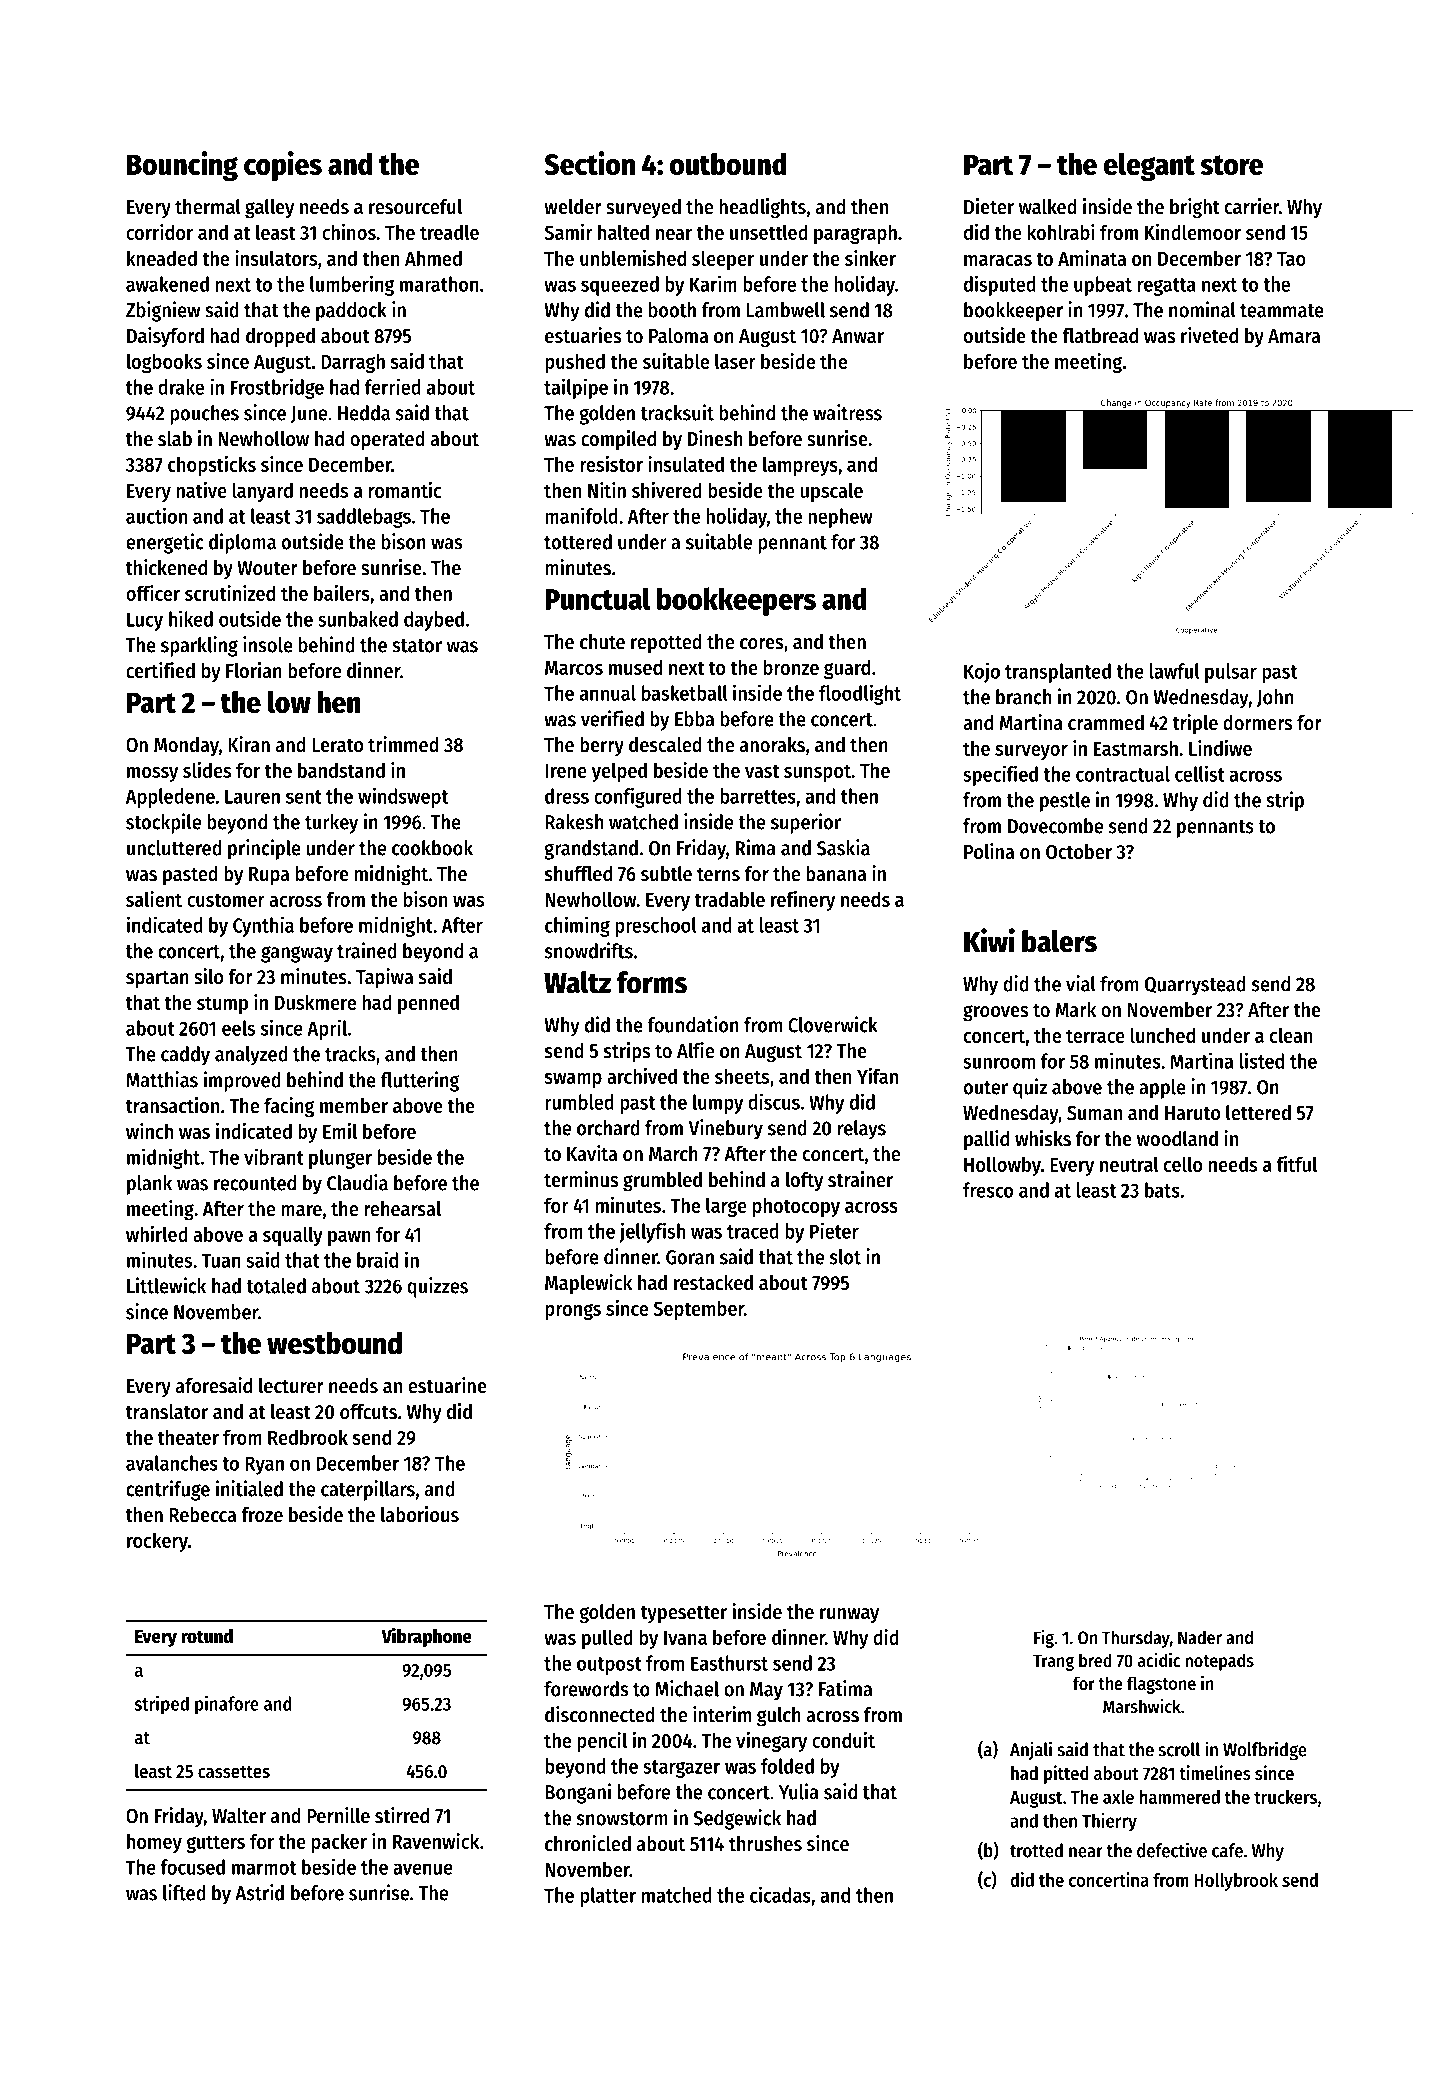  What do you see at coordinates (569, 232) in the image?
I see `Samir` at bounding box center [569, 232].
